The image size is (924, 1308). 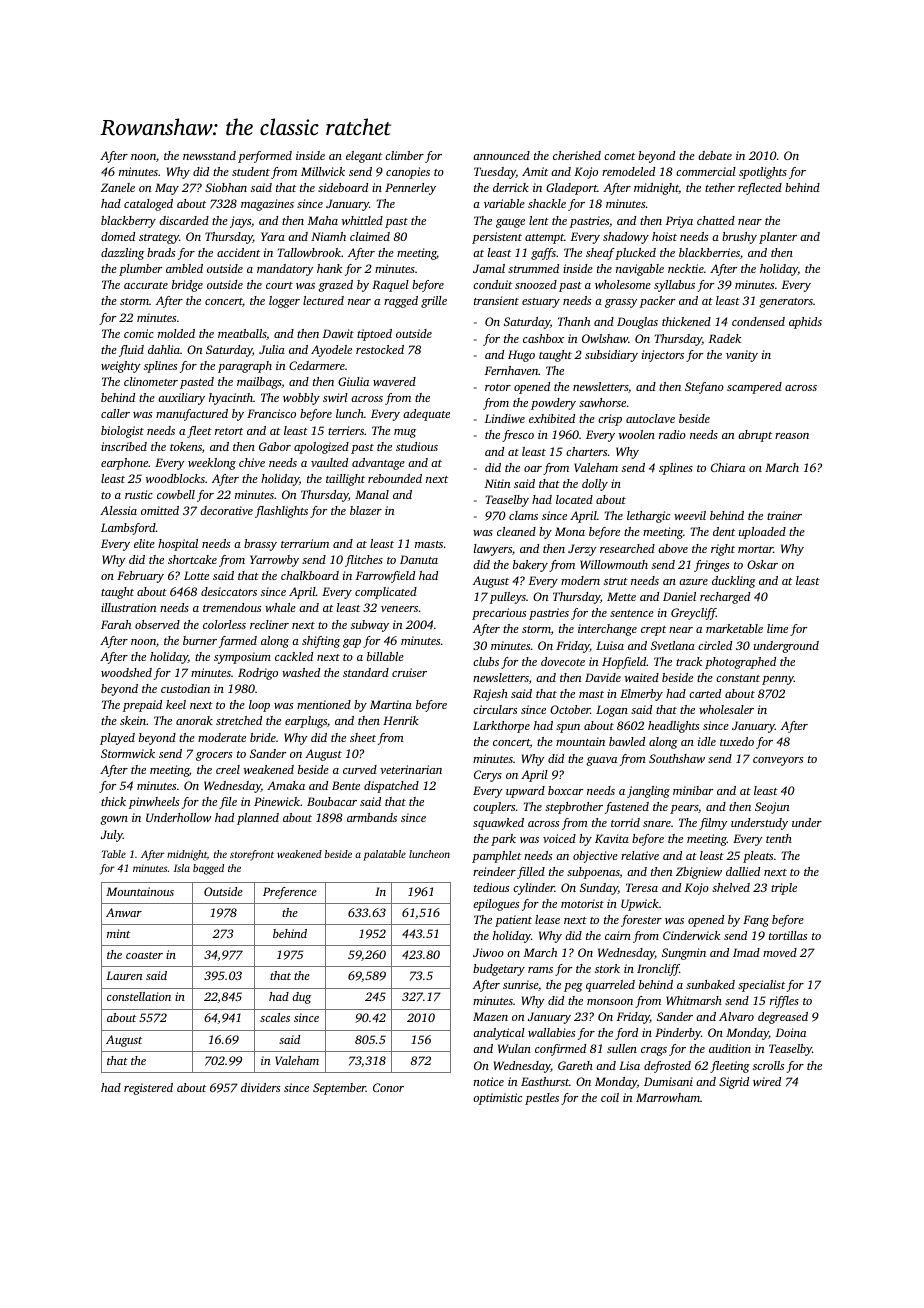 What do you see at coordinates (497, 238) in the screenshot?
I see `persistent` at bounding box center [497, 238].
